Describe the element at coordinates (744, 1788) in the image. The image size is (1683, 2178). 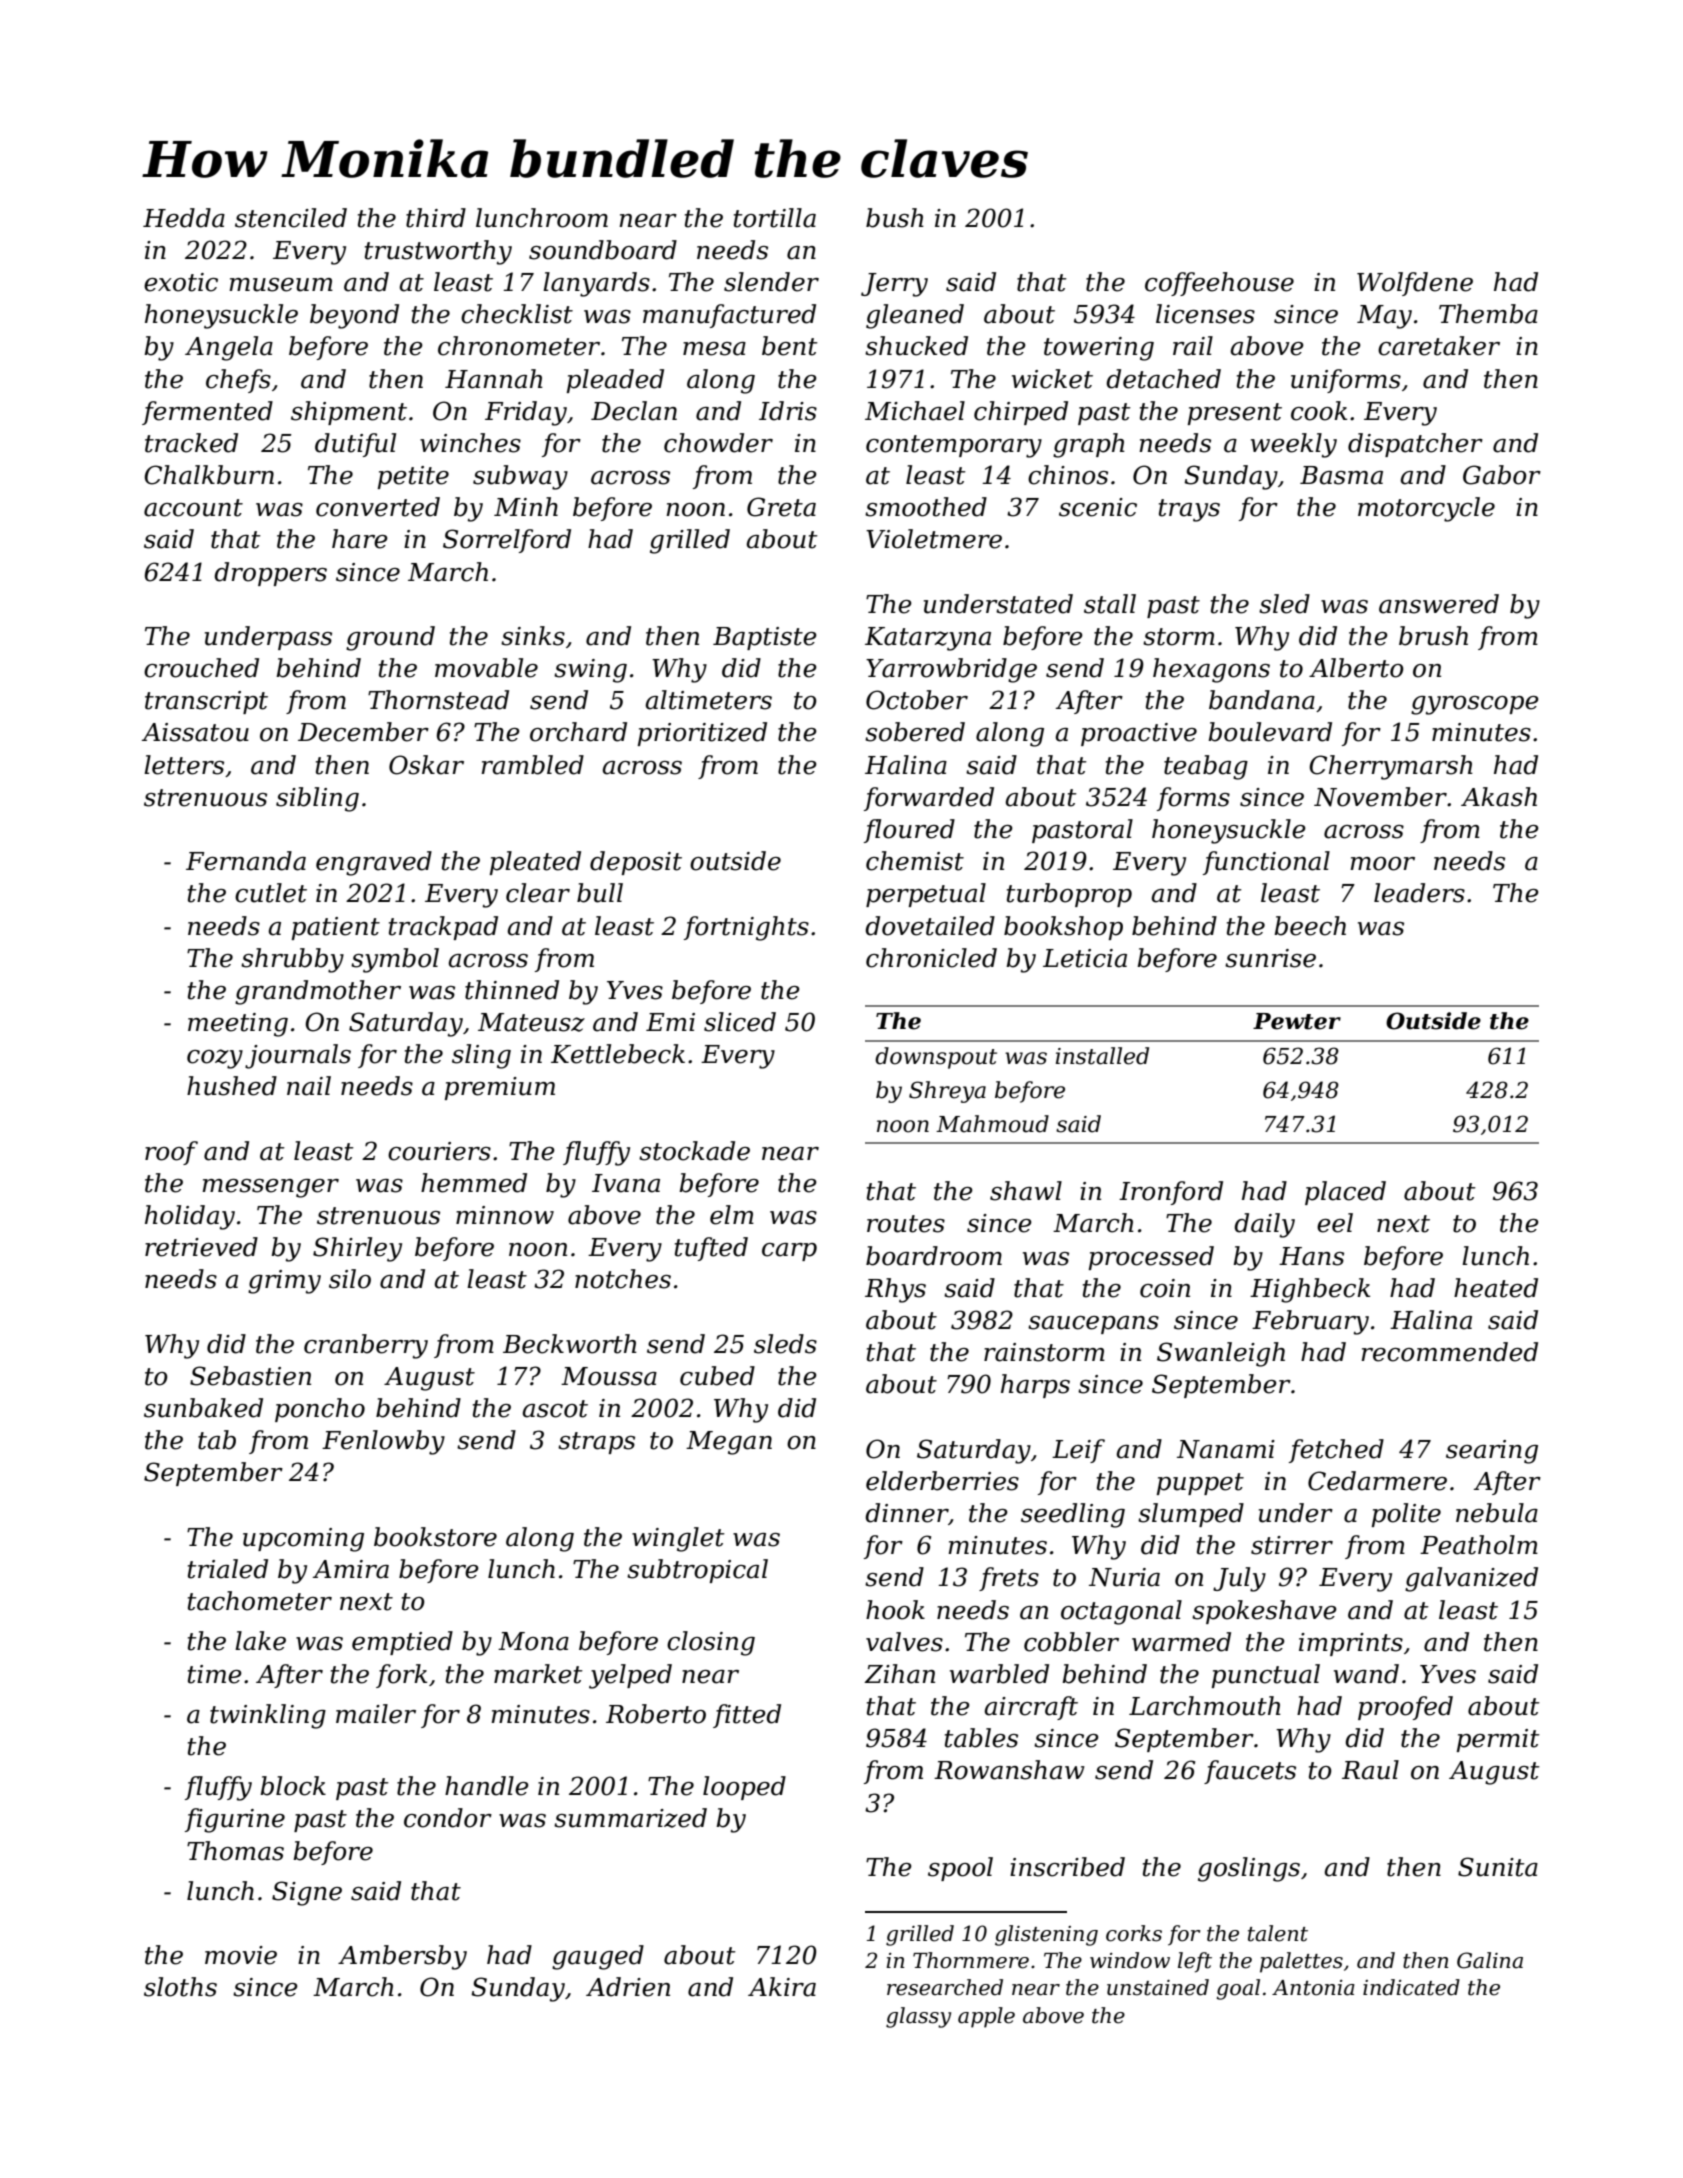
I see `looped` at that location.
